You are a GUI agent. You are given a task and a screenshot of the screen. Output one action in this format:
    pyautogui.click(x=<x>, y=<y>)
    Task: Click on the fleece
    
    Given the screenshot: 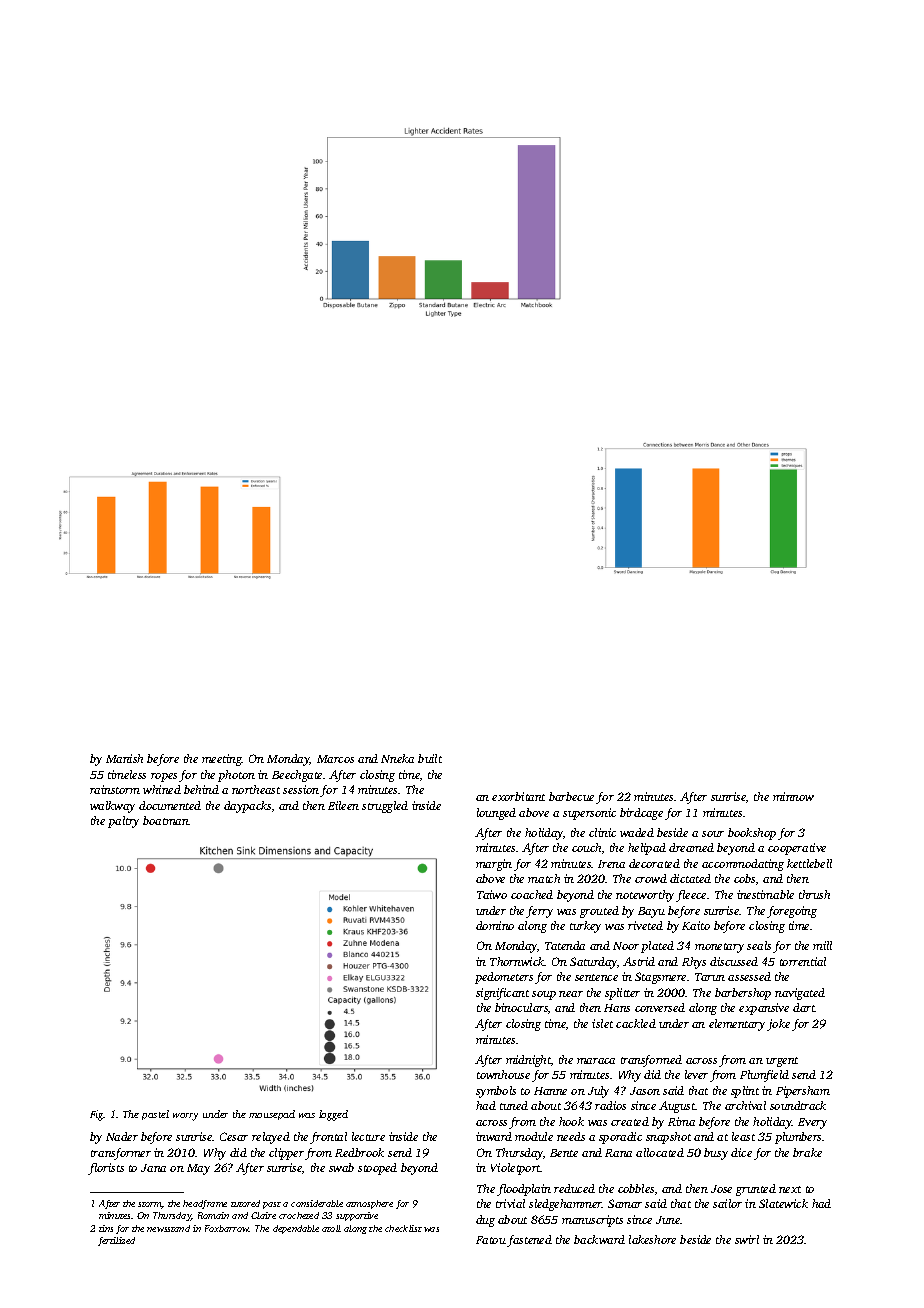 What is the action you would take?
    pyautogui.click(x=691, y=896)
